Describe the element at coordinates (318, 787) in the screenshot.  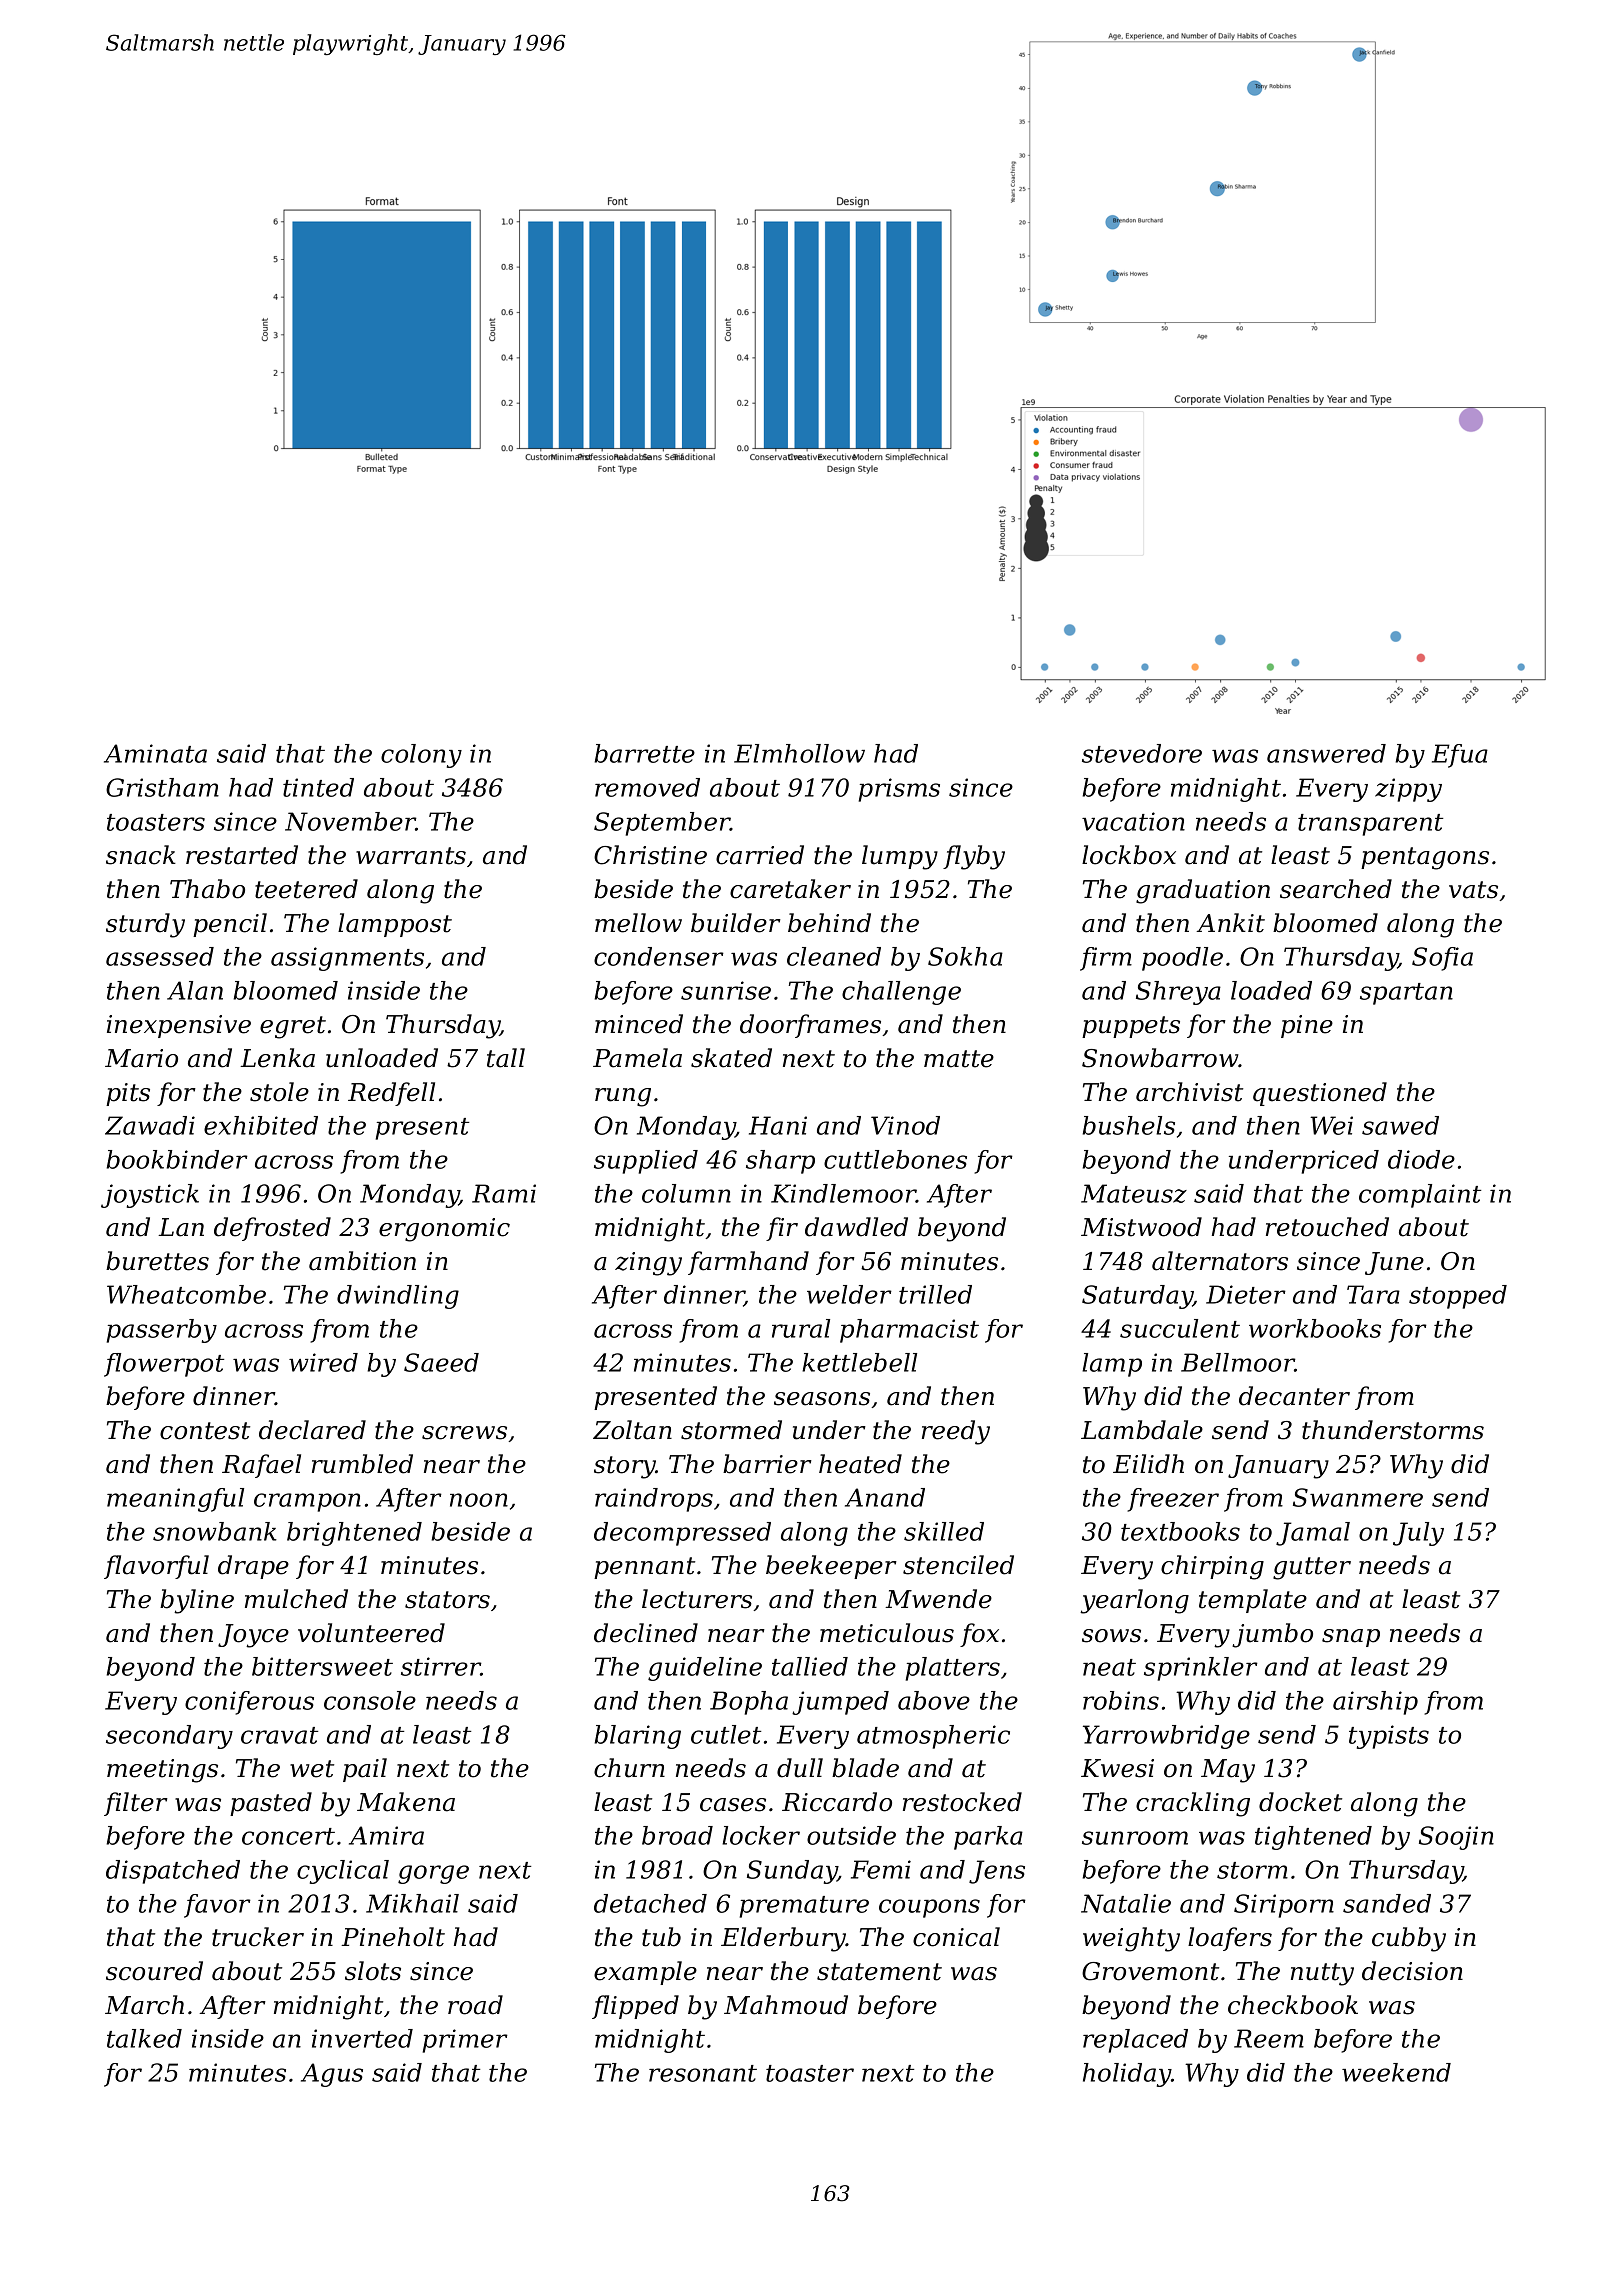
I see `tinted` at that location.
